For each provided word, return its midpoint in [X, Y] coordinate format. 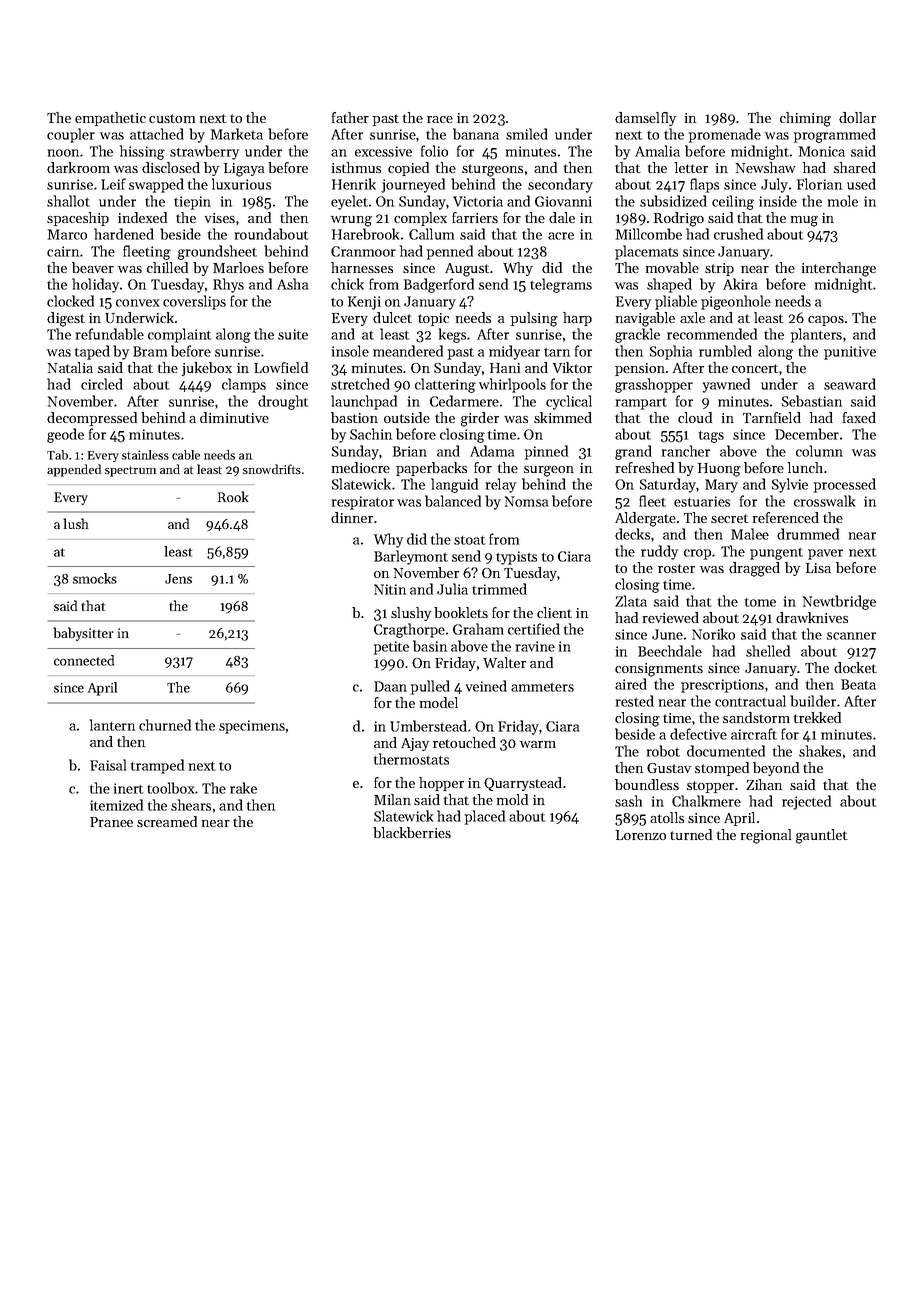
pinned [546, 452]
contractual [750, 701]
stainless [145, 455]
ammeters [542, 687]
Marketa [237, 134]
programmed [835, 135]
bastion [354, 417]
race [440, 119]
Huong [719, 470]
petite [391, 648]
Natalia [70, 367]
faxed [859, 417]
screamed [167, 821]
